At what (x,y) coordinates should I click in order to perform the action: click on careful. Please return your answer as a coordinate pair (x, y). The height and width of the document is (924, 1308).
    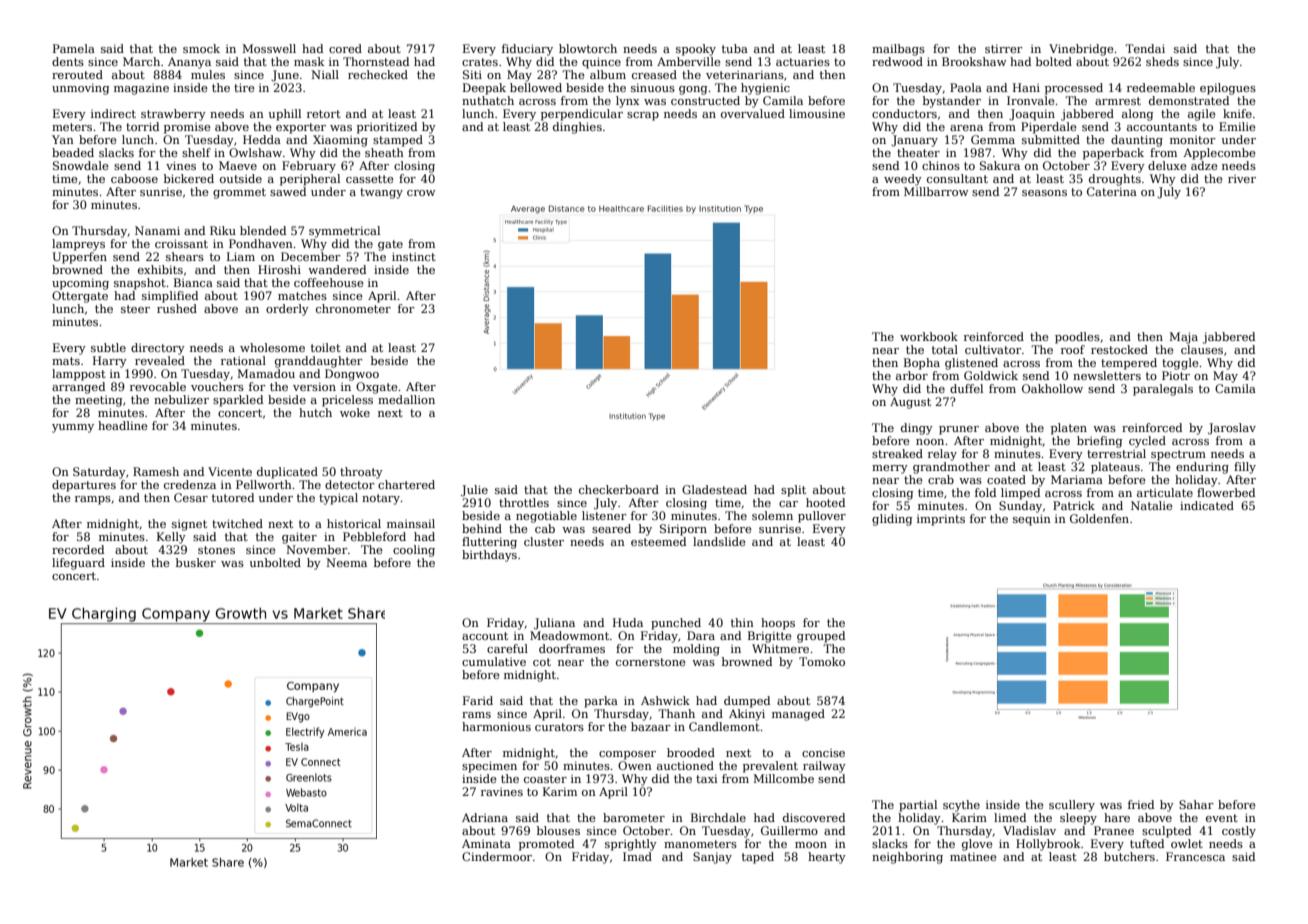
    Looking at the image, I should click on (507, 648).
